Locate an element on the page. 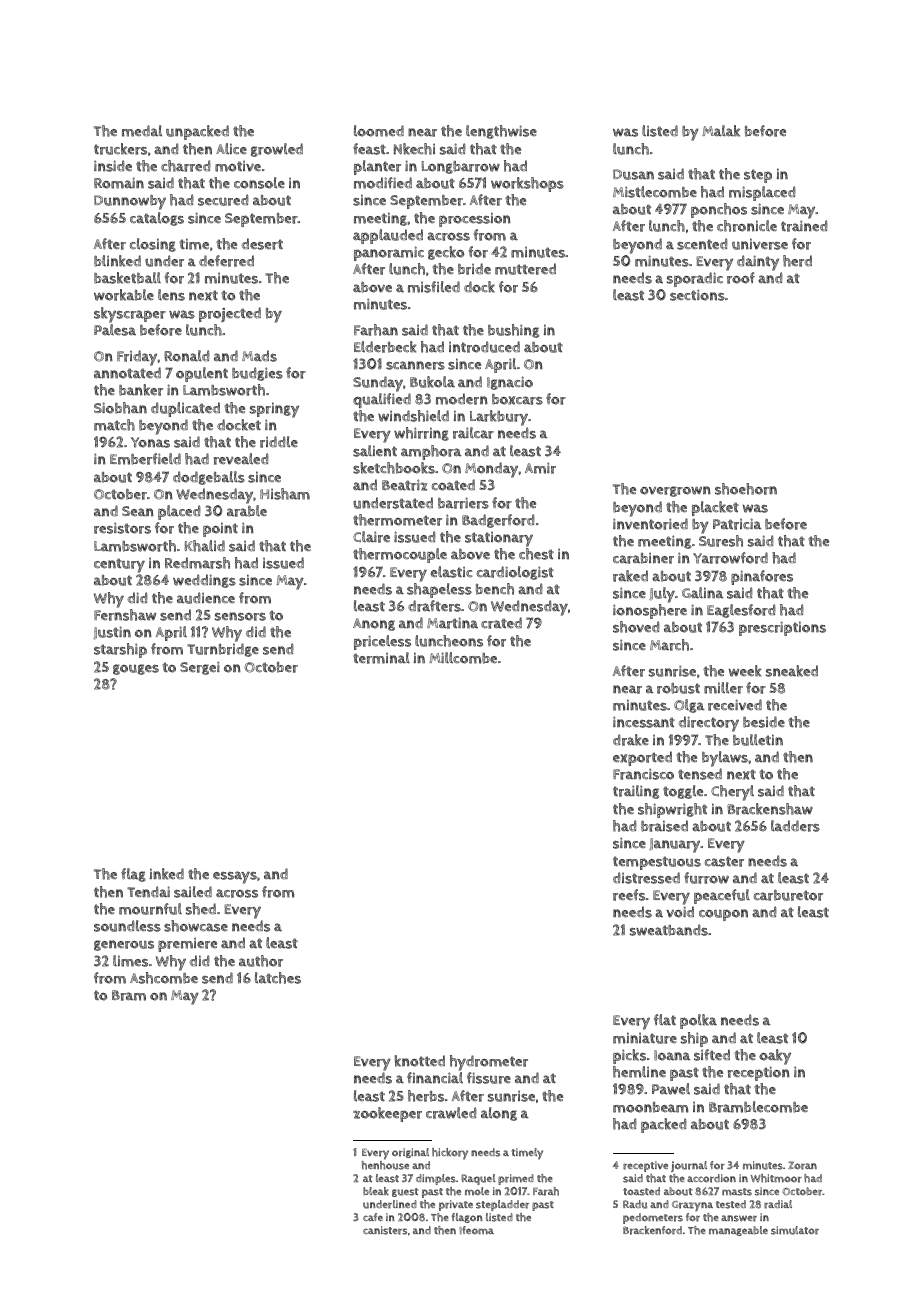 This image has width=924, height=1308. muttered is located at coordinates (525, 269).
